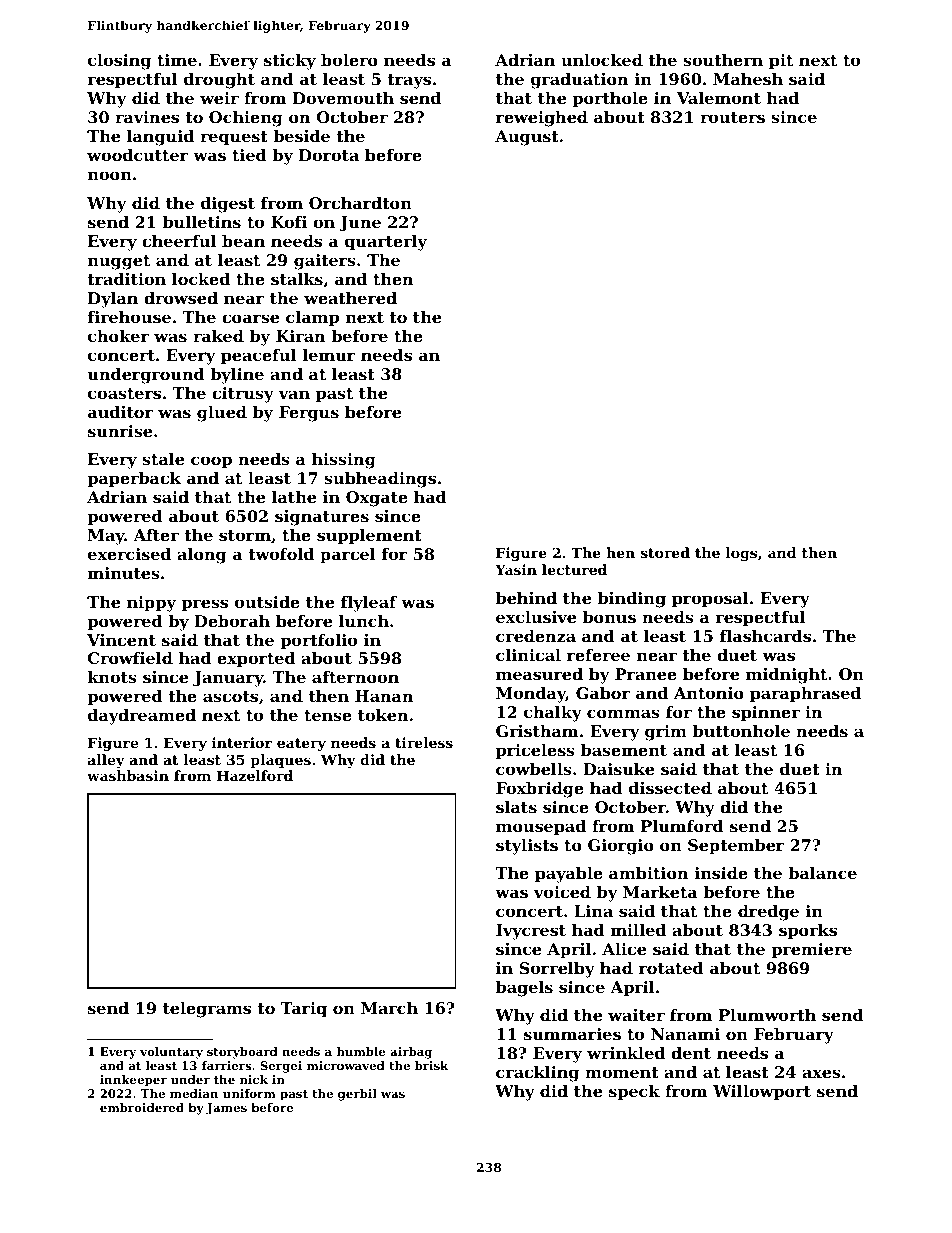 This page has height=1233, width=952. What do you see at coordinates (527, 138) in the page?
I see `August` at bounding box center [527, 138].
